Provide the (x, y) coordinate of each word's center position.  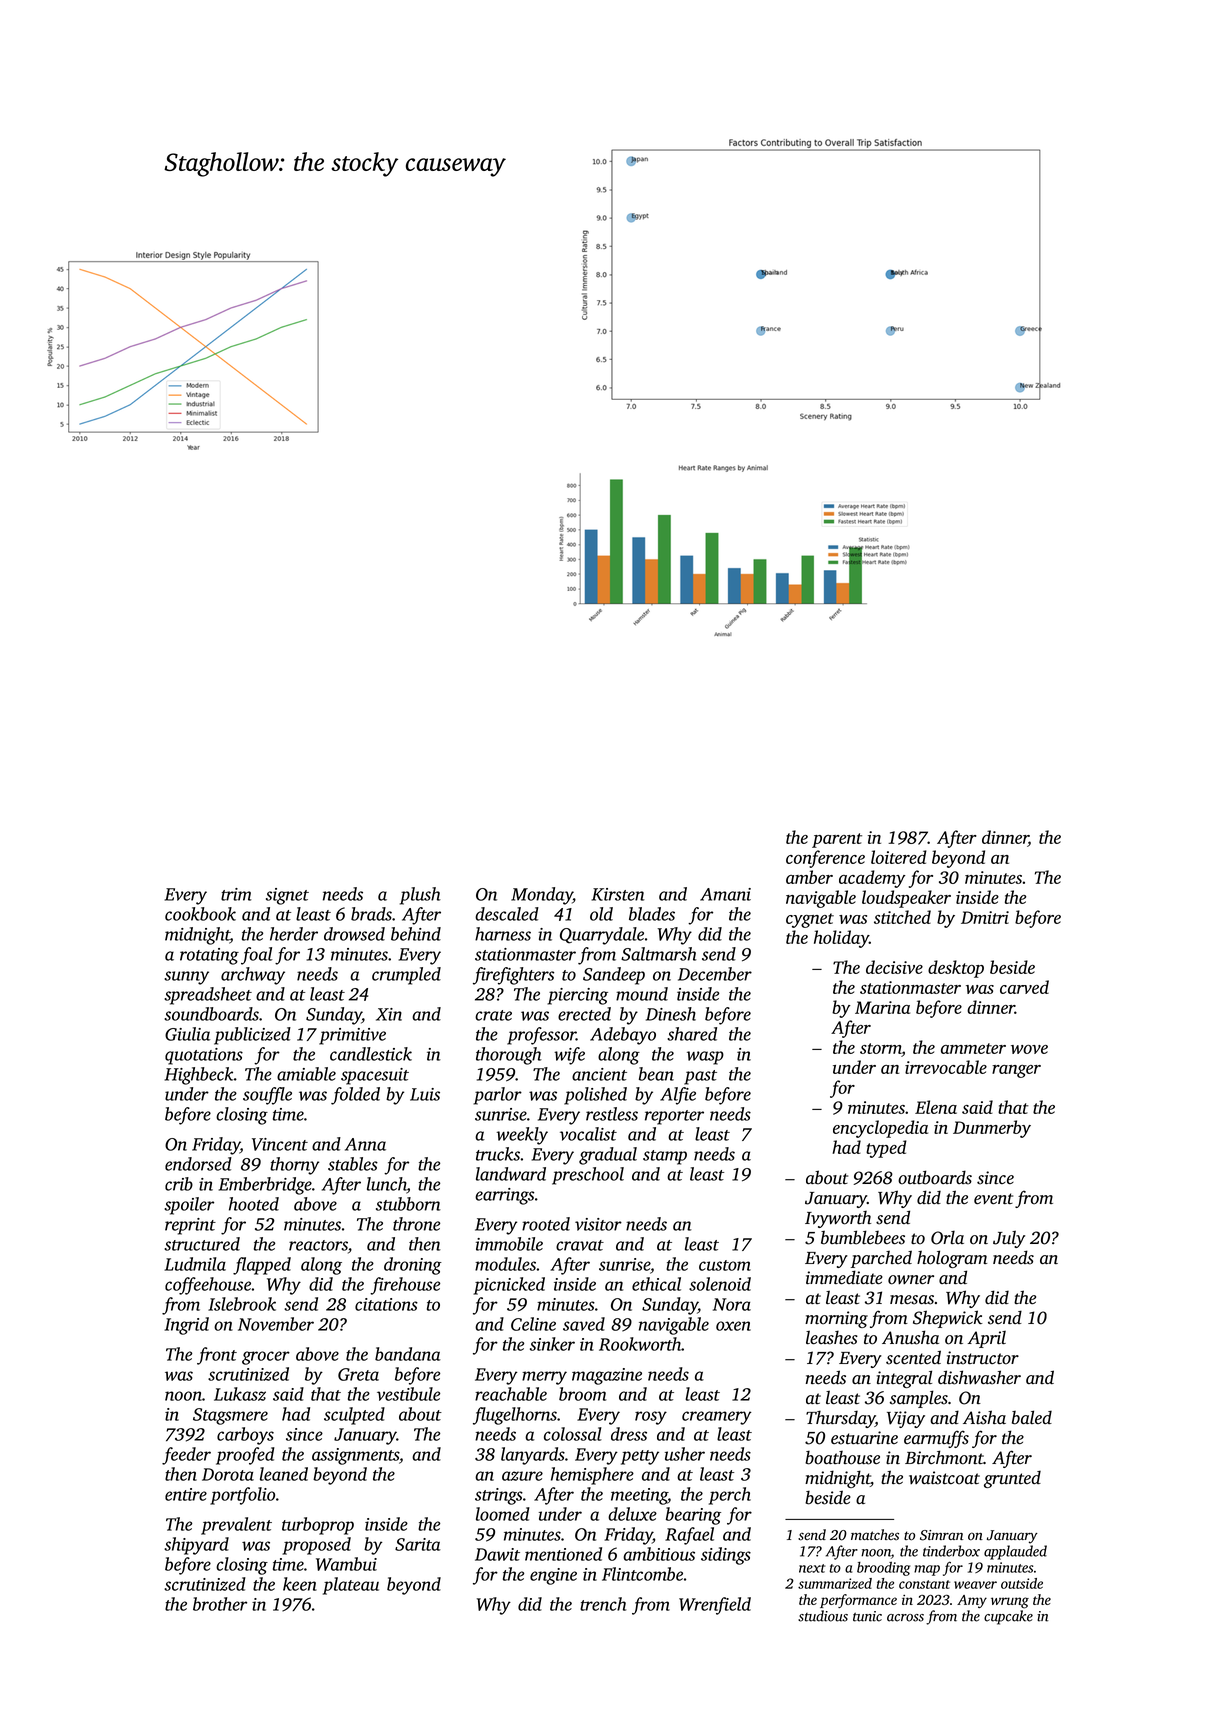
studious (823, 1616)
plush (420, 896)
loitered (899, 857)
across (905, 1618)
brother (220, 1604)
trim (236, 894)
